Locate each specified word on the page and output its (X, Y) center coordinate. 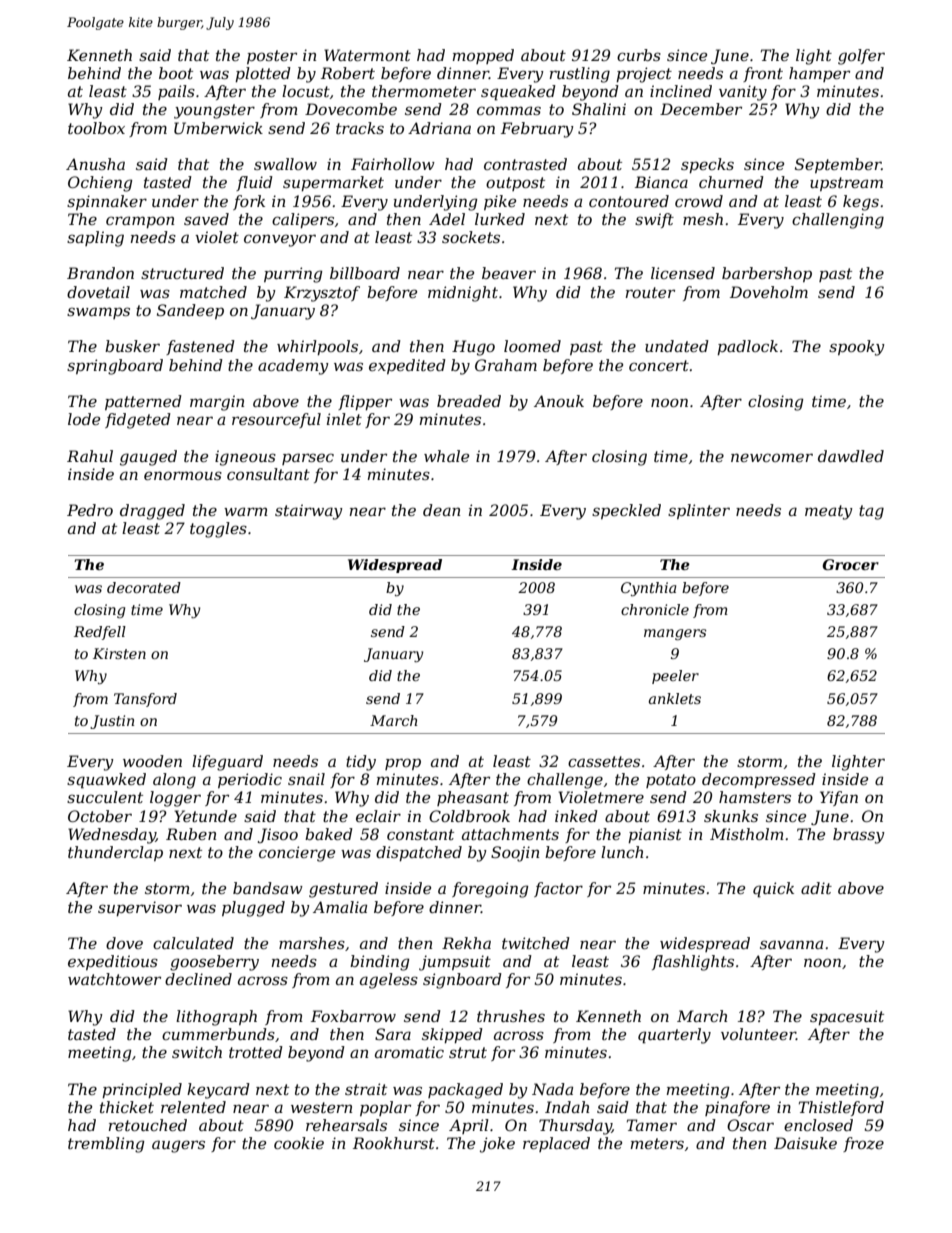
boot (176, 73)
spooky (857, 348)
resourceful (276, 420)
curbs (639, 55)
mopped (483, 56)
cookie (299, 1143)
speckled (626, 511)
